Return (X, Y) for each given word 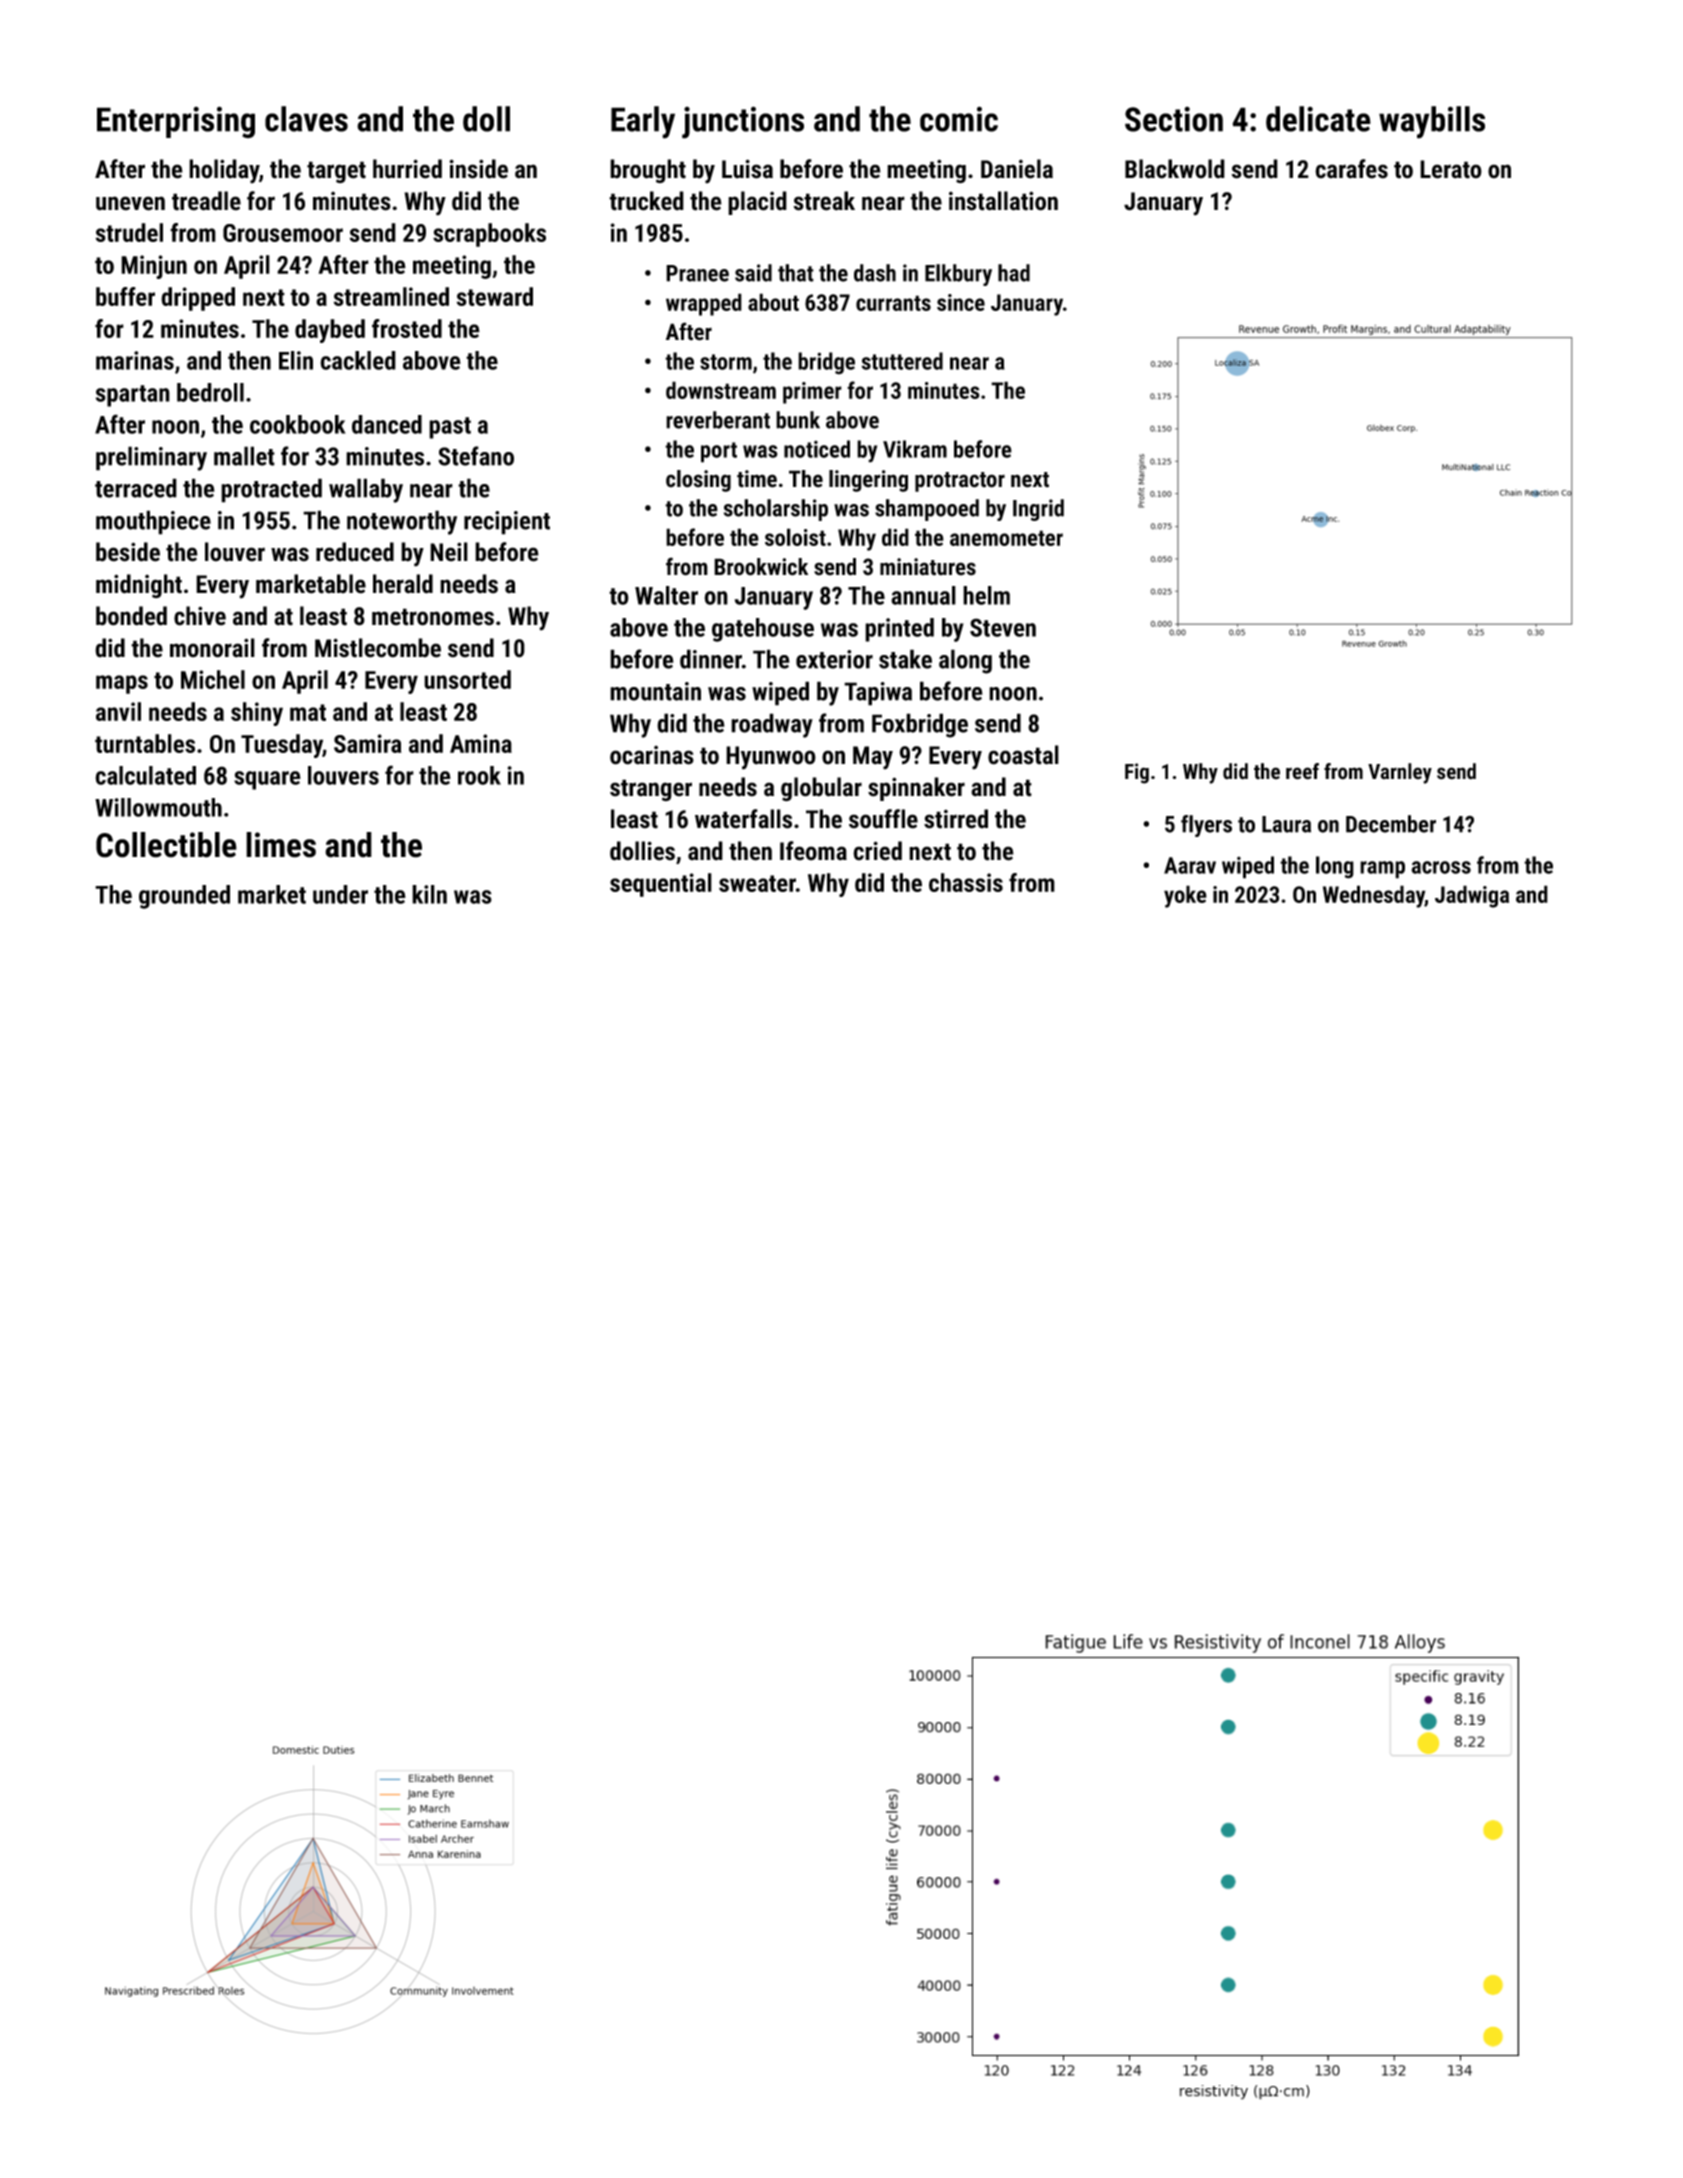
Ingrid (1038, 510)
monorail (212, 648)
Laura (1286, 824)
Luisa (747, 169)
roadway (772, 725)
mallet (244, 456)
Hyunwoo (771, 758)
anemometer (1006, 538)
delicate (1318, 119)
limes (281, 845)
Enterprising (176, 122)
